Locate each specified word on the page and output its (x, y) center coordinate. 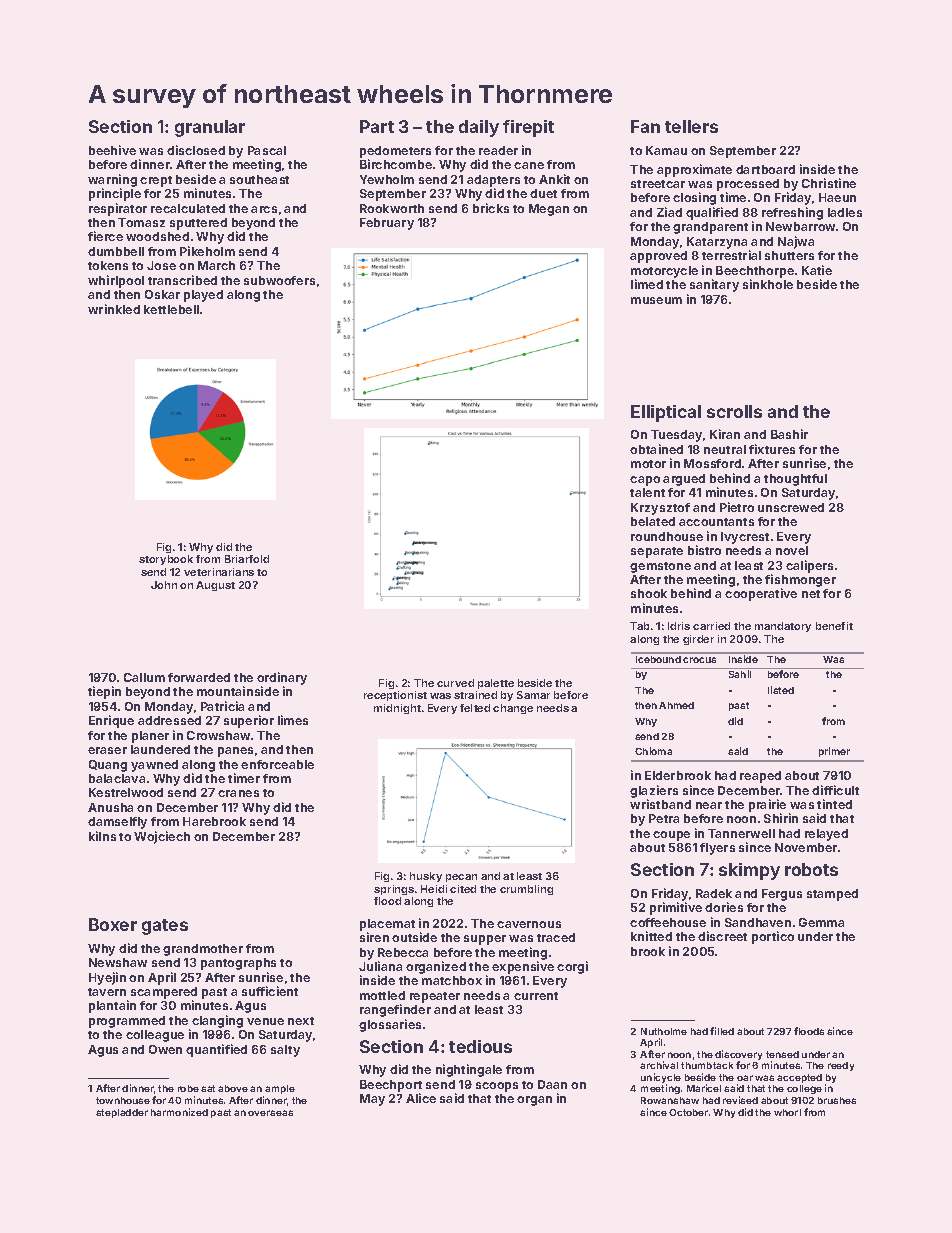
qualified (712, 213)
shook (649, 593)
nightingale (469, 1070)
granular (210, 128)
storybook (166, 560)
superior (249, 721)
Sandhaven (758, 922)
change (513, 709)
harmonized (179, 1112)
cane (529, 165)
